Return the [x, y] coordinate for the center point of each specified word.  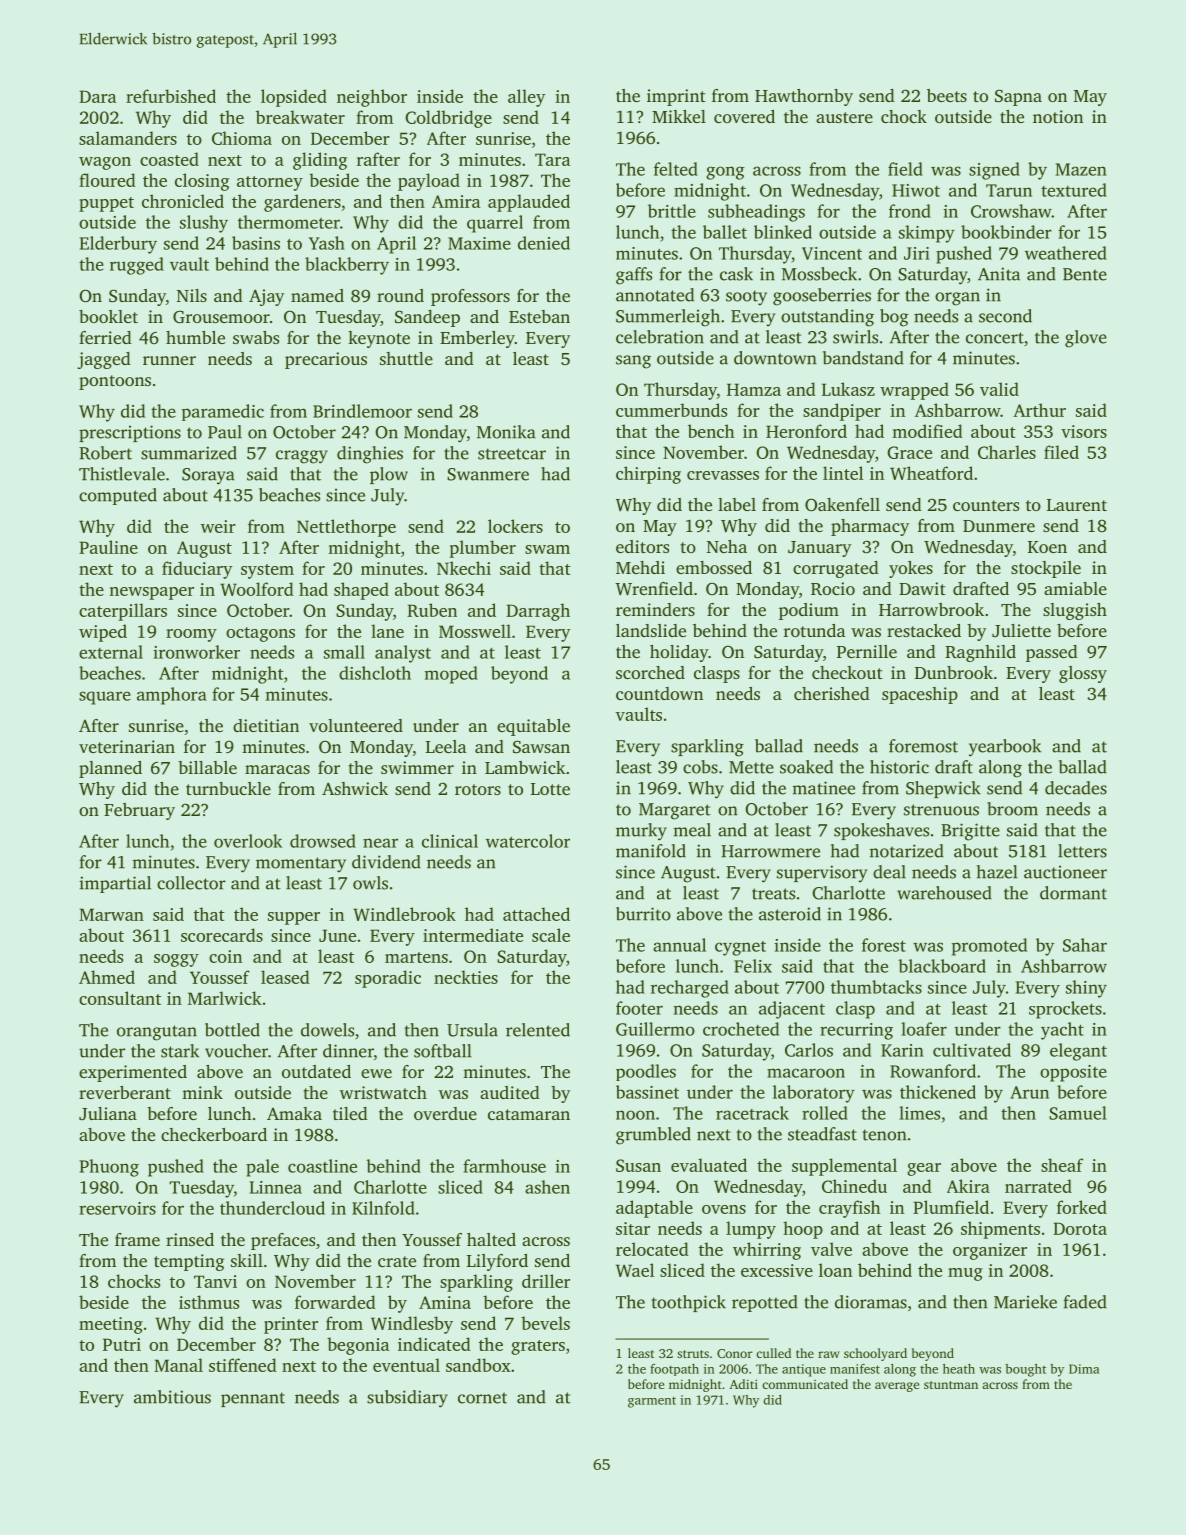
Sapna [1018, 97]
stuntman [951, 1385]
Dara [97, 96]
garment [652, 1402]
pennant [253, 1399]
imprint [676, 97]
